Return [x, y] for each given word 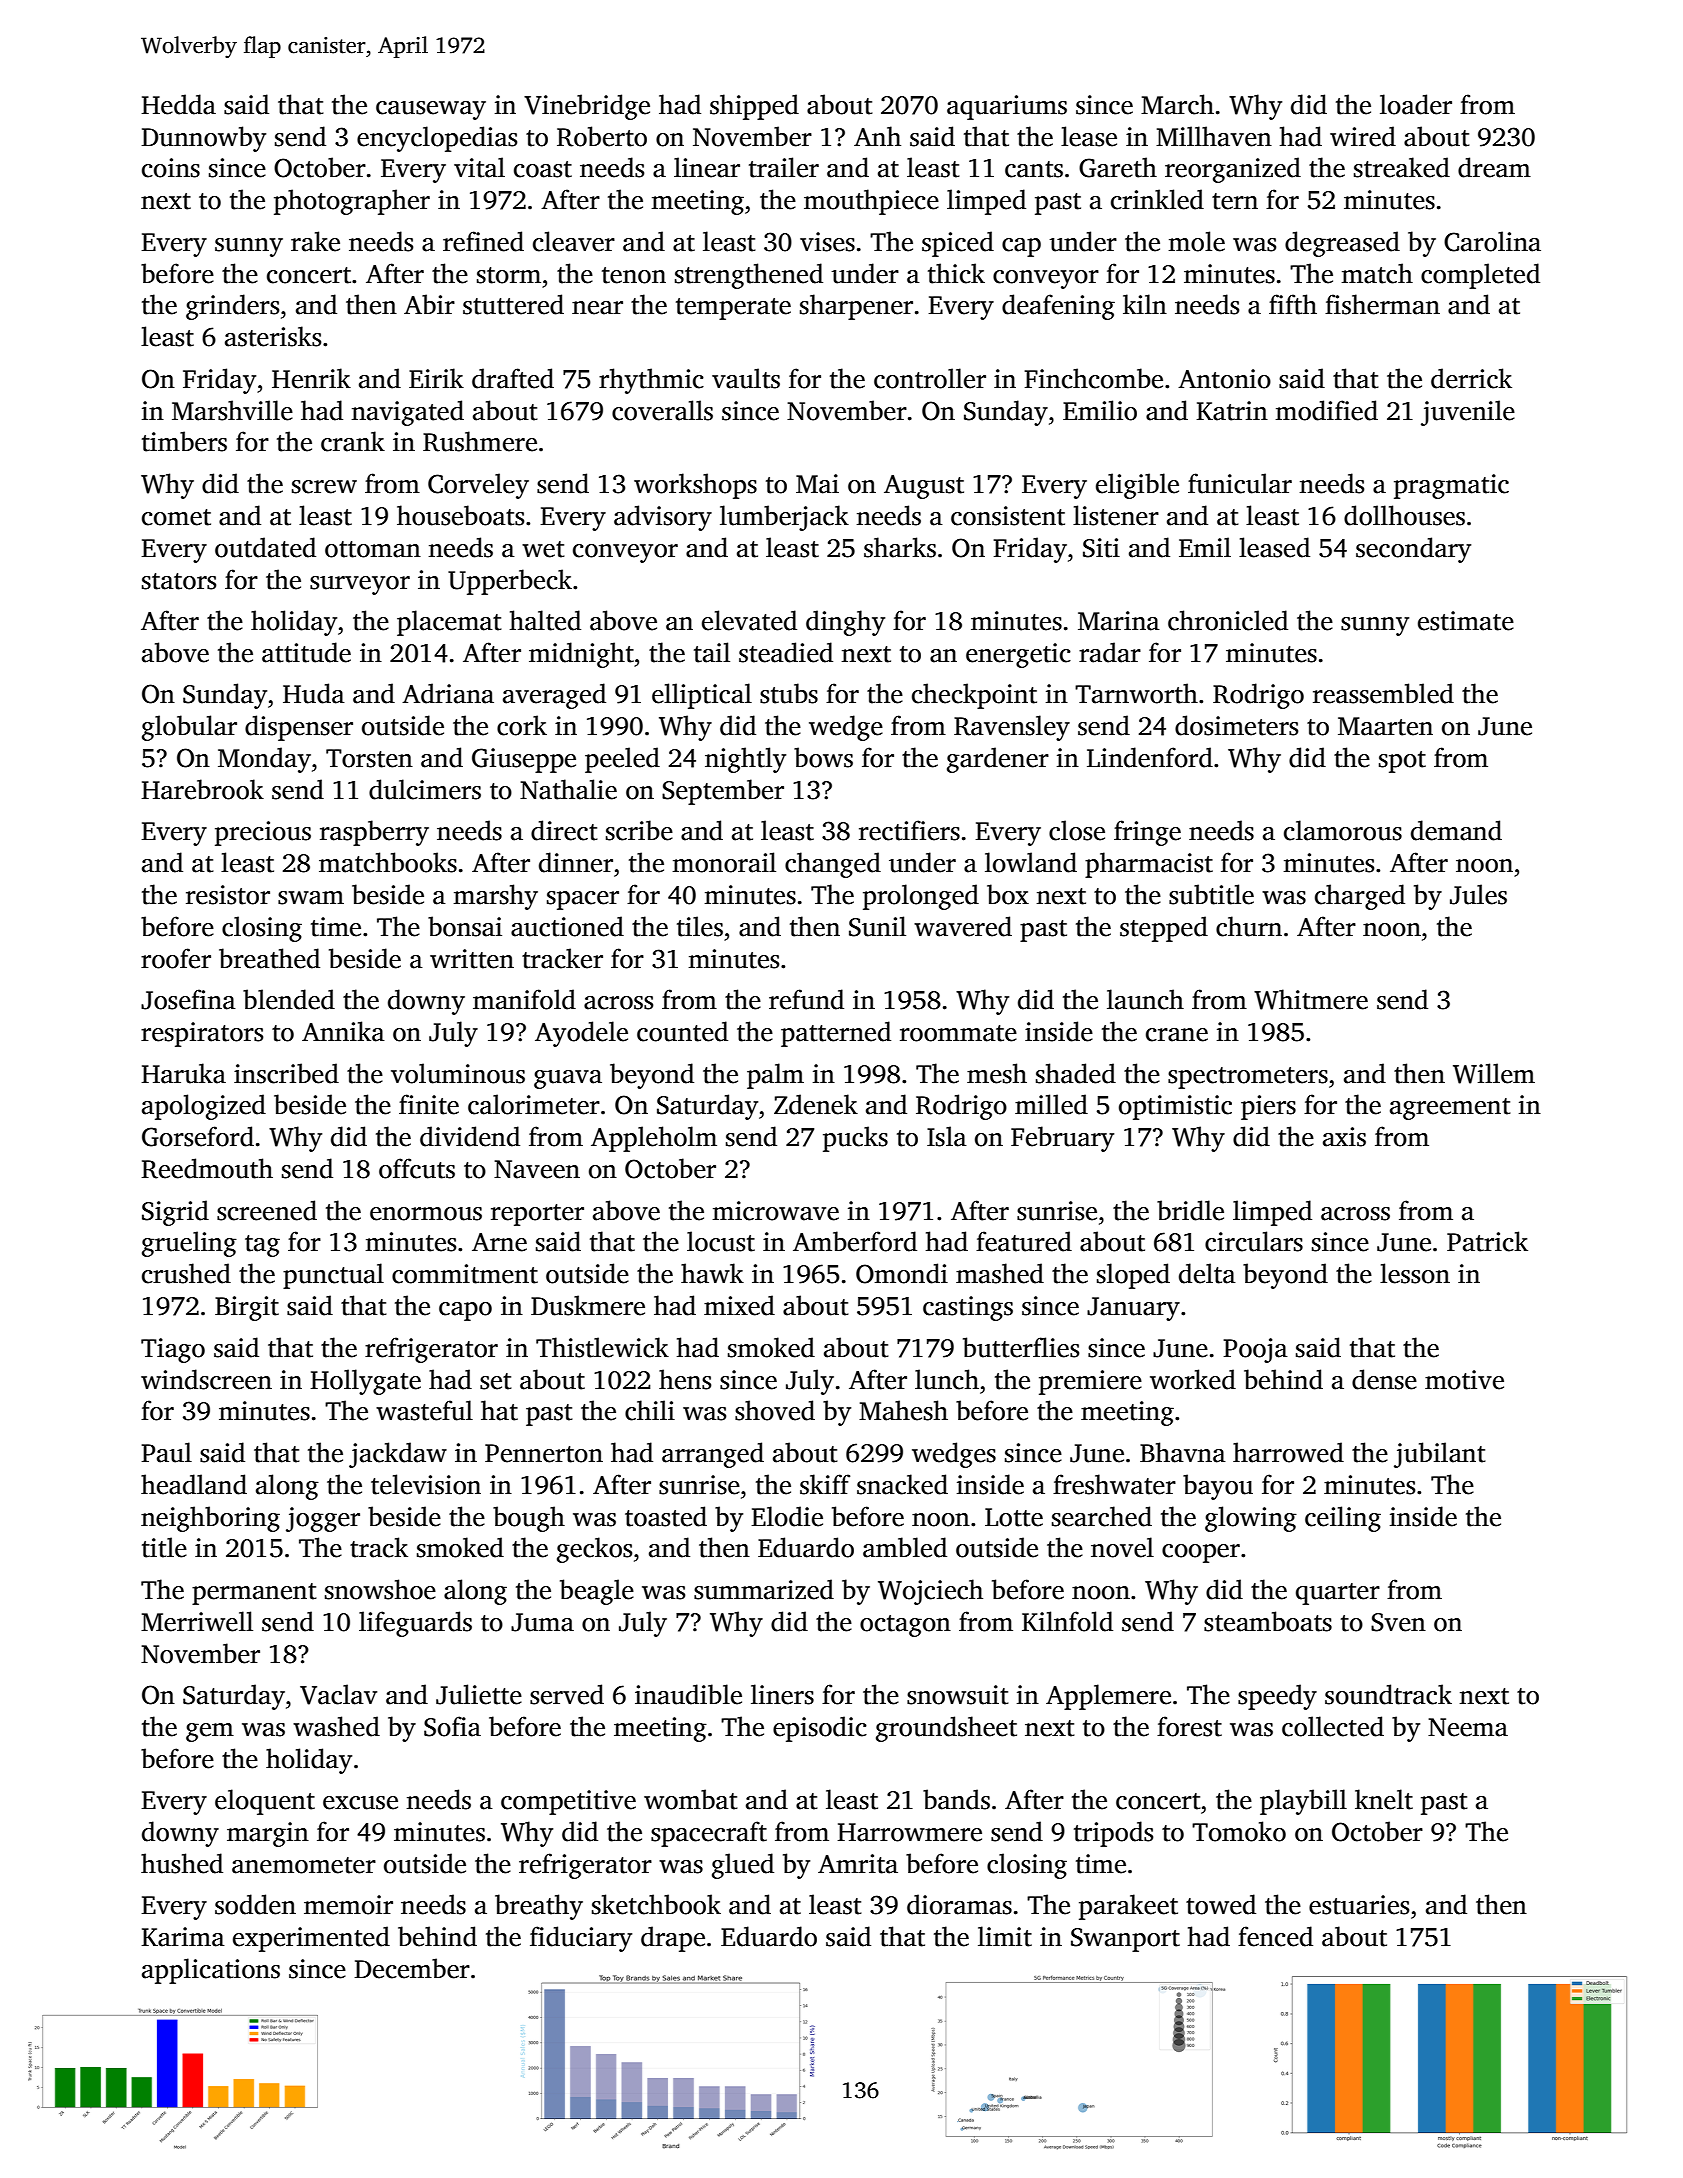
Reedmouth [207, 1168]
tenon [634, 275]
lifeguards [415, 1624]
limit [1005, 1936]
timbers [184, 441]
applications [211, 1971]
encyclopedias [437, 139]
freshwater [1114, 1484]
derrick [1471, 378]
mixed [739, 1305]
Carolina [1492, 241]
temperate [733, 309]
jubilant [1440, 1455]
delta [1207, 1273]
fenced [1275, 1936]
